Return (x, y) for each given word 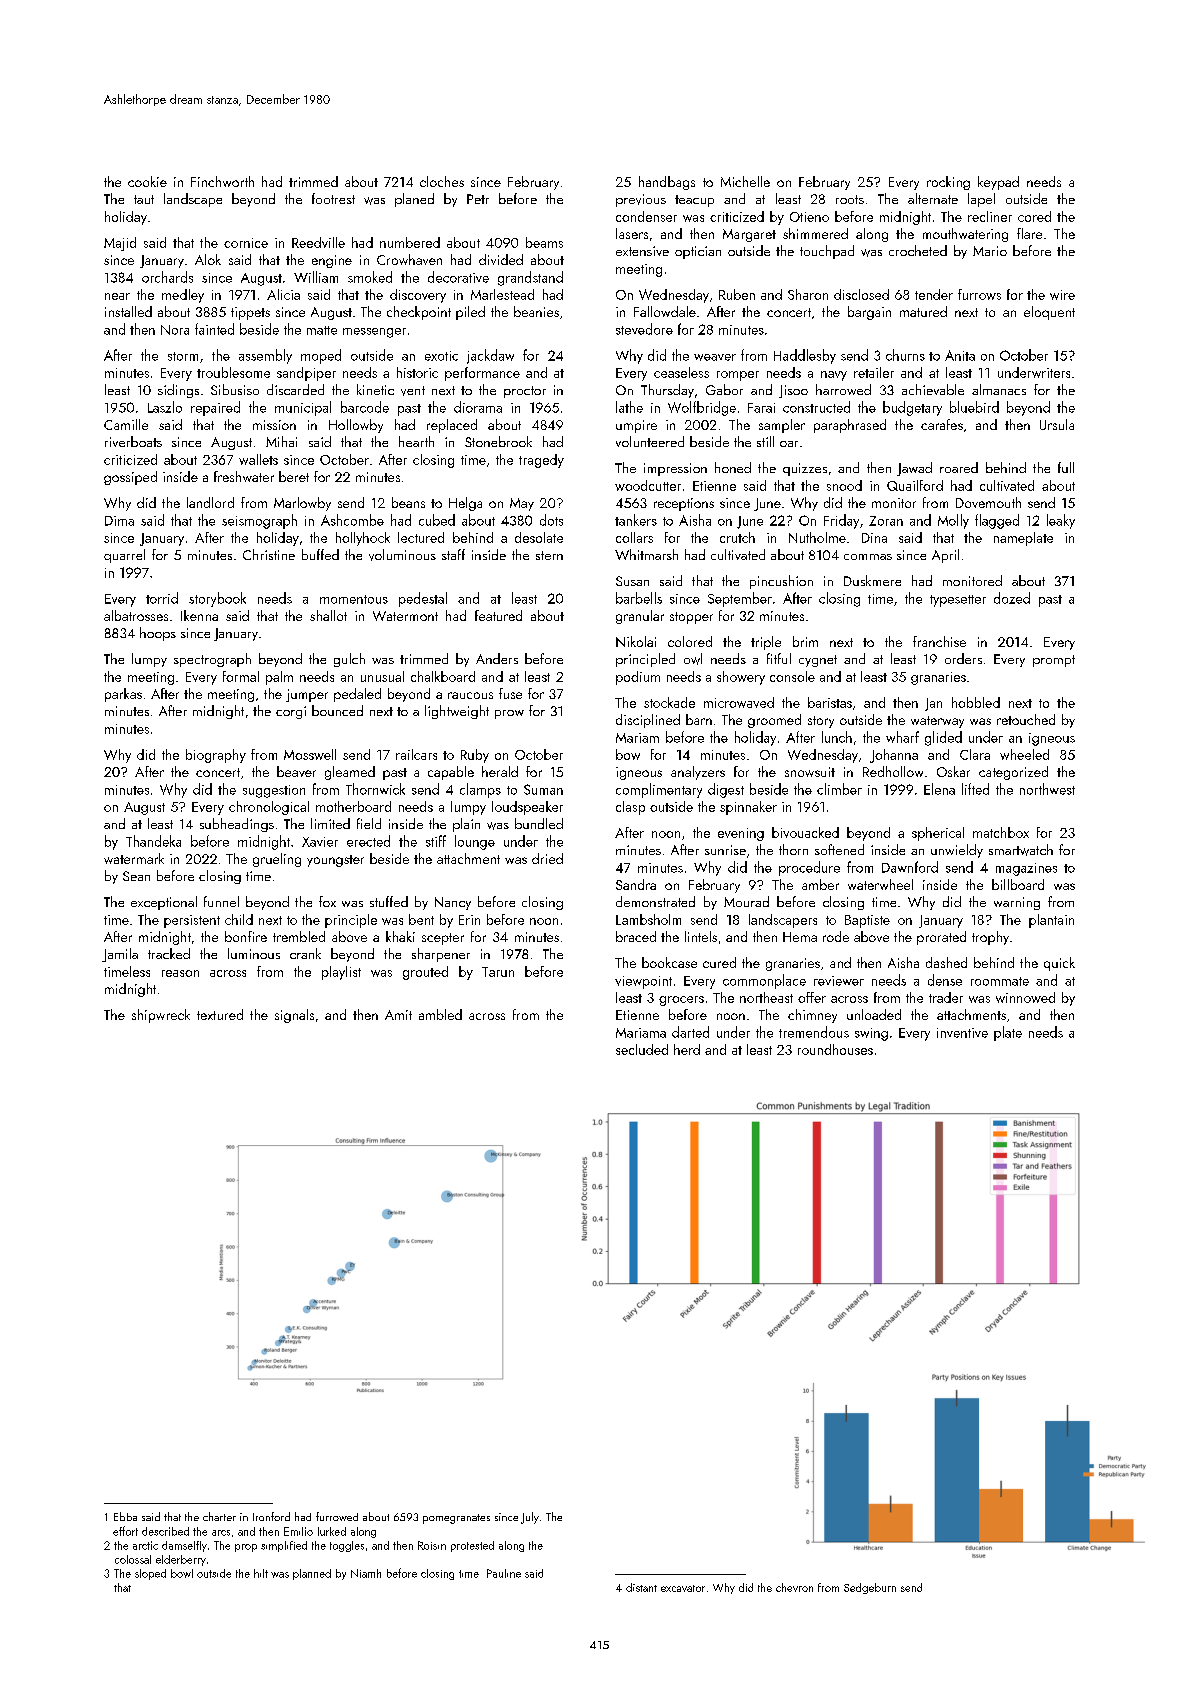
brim (805, 641)
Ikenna (199, 615)
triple (766, 643)
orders (963, 658)
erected (368, 841)
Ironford (271, 1516)
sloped (150, 1574)
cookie (147, 181)
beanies (536, 311)
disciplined (648, 721)
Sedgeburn (870, 1588)
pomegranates (456, 1519)
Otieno (809, 217)
